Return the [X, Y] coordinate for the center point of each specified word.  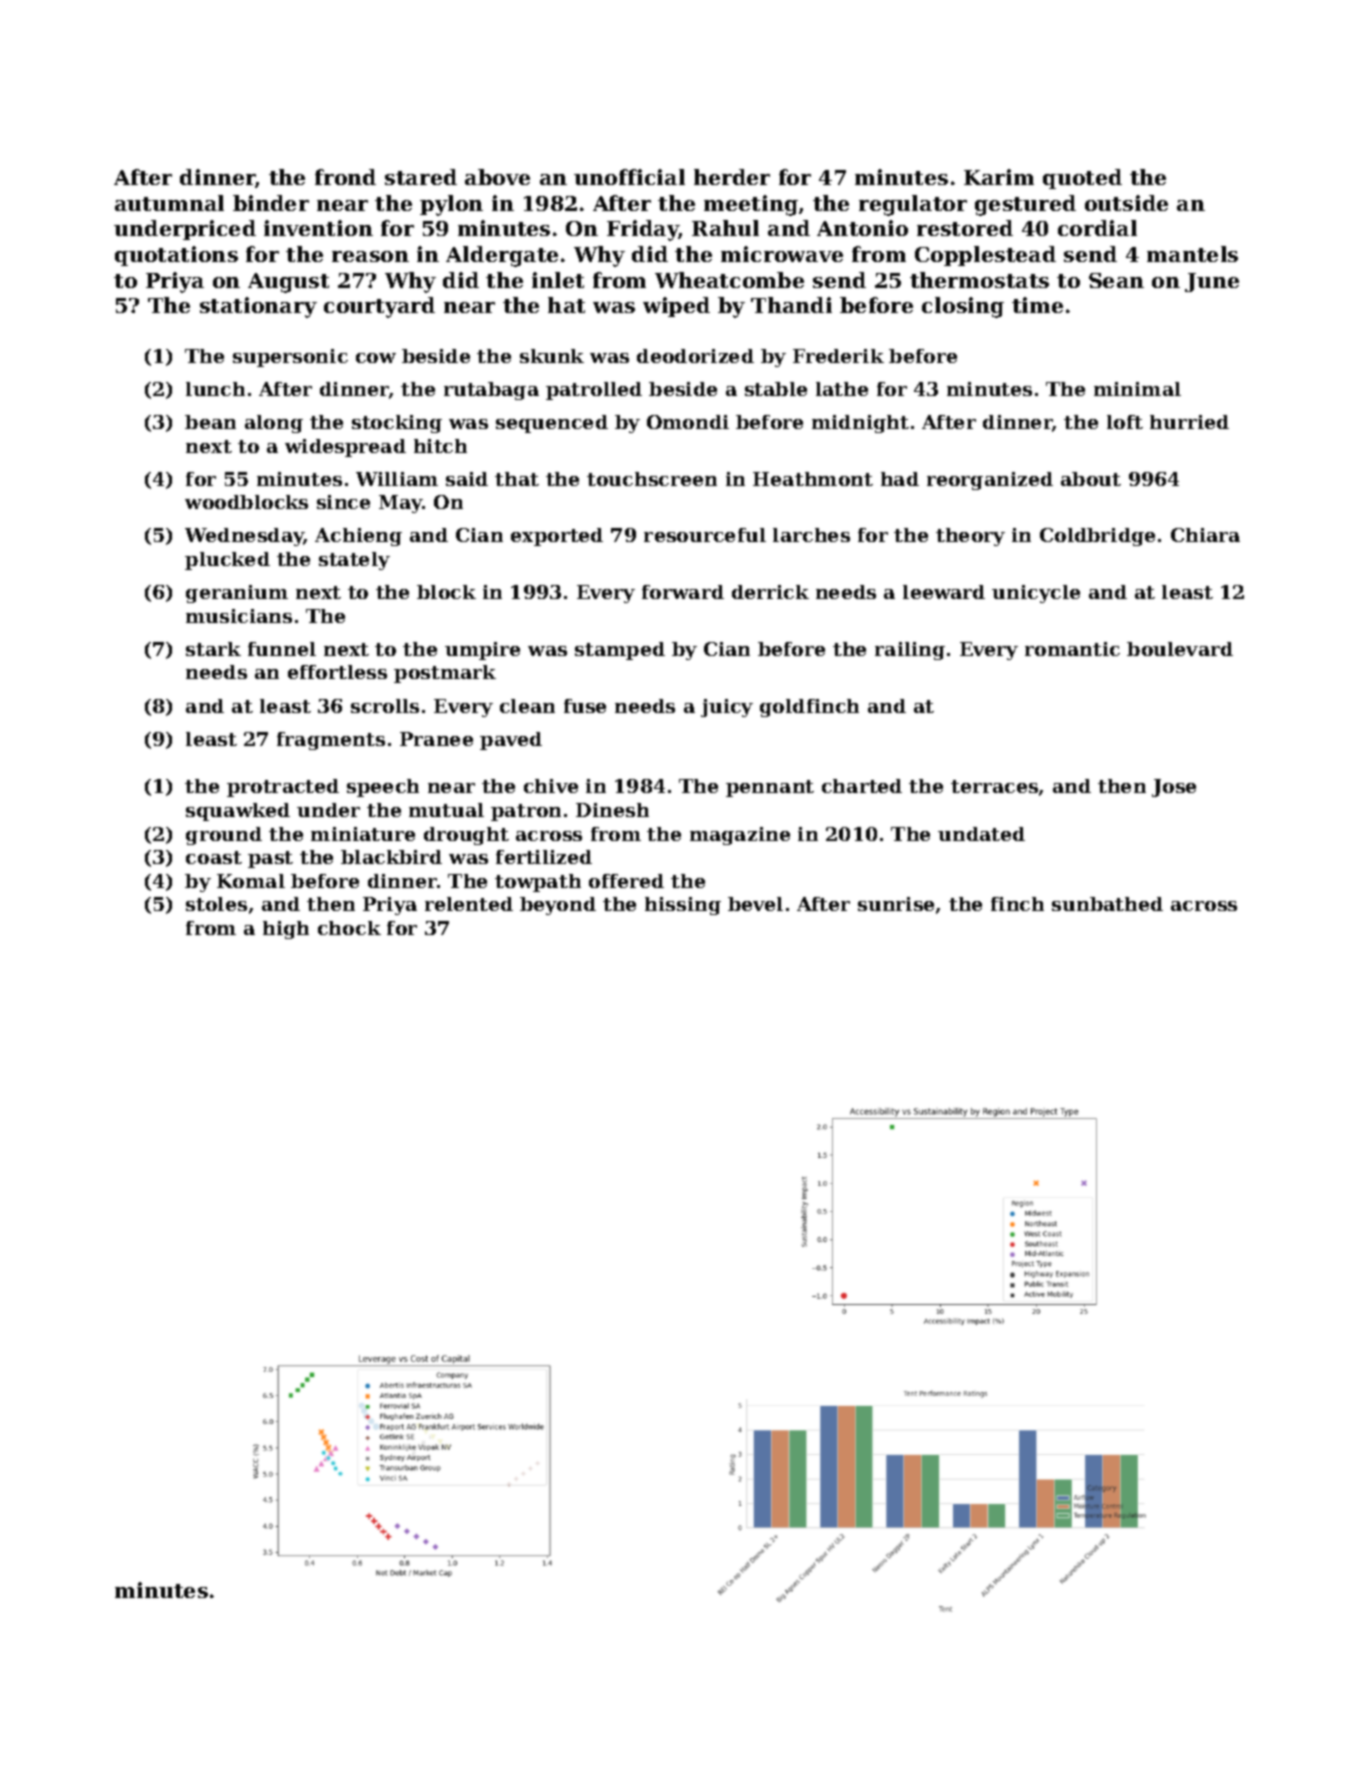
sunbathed [1107, 904]
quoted [1082, 179]
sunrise [896, 904]
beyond [558, 906]
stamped [620, 651]
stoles [216, 904]
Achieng [358, 537]
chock [349, 928]
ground [224, 836]
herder [732, 177]
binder [271, 203]
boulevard [1180, 649]
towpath [538, 883]
